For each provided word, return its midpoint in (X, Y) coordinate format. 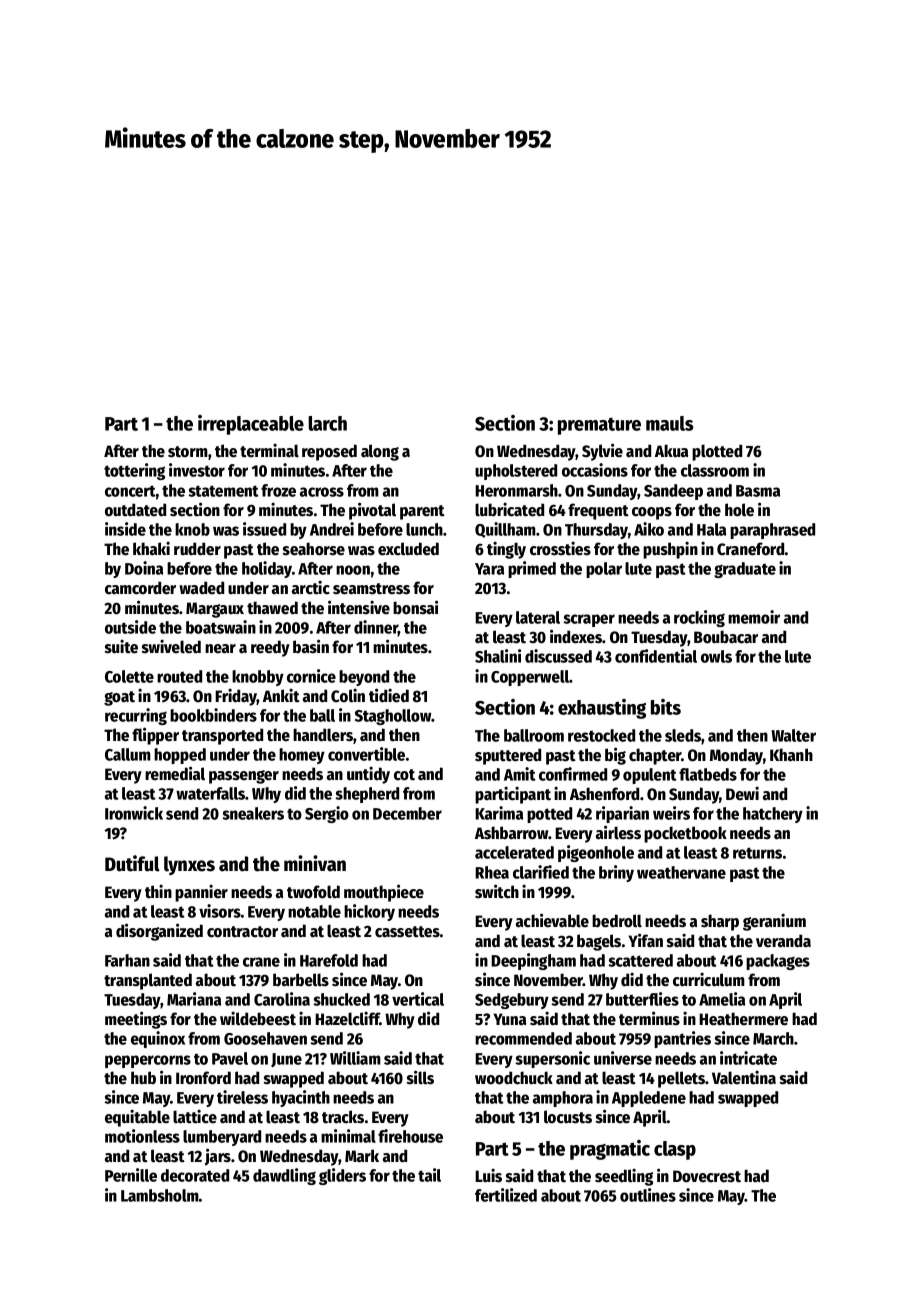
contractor (242, 932)
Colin (348, 695)
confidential (656, 656)
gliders (342, 1176)
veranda (783, 941)
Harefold (329, 960)
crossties (560, 548)
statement (223, 491)
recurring (136, 716)
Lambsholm (160, 1195)
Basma (758, 491)
